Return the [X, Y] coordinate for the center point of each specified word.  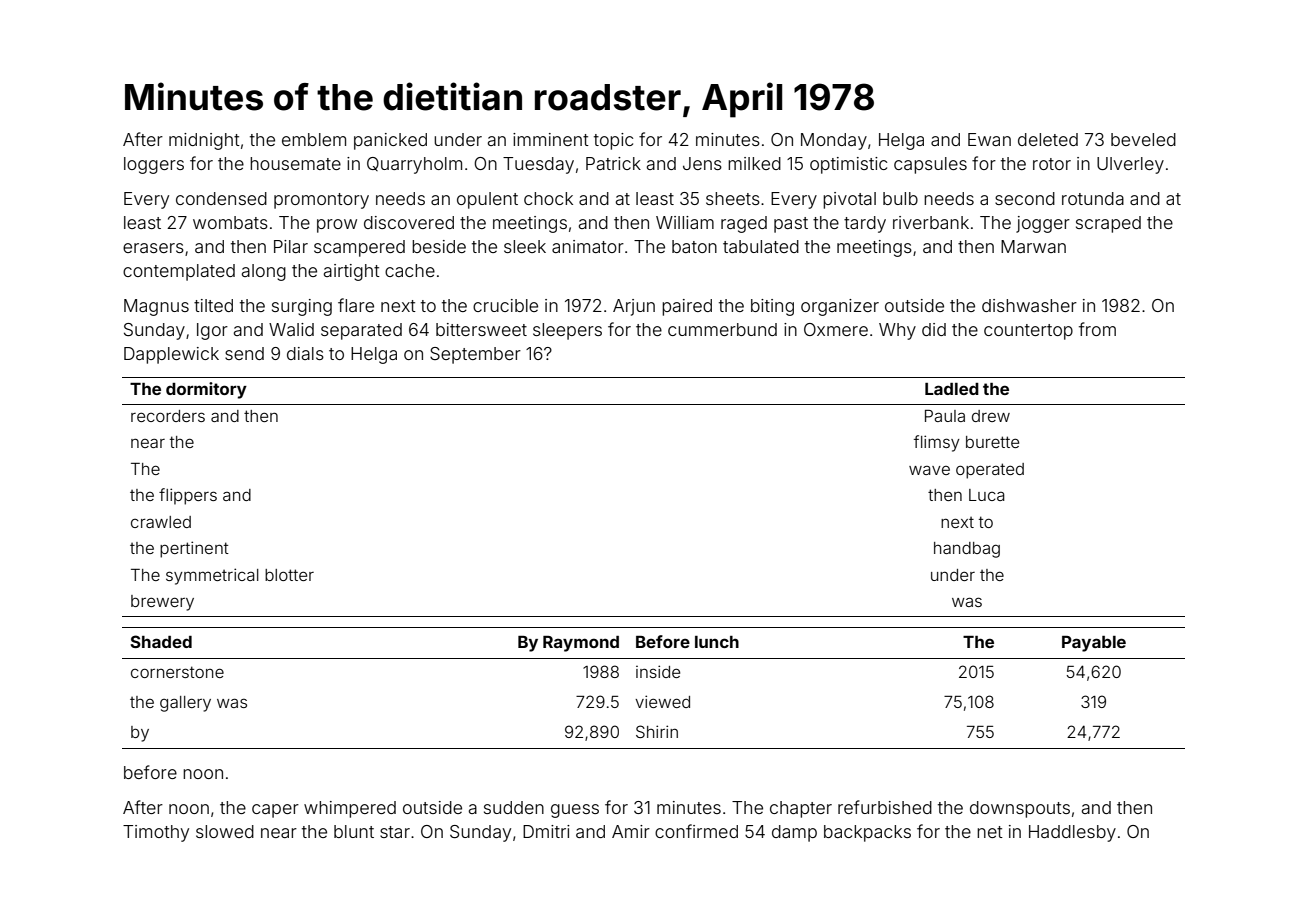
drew [991, 416]
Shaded [161, 641]
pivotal [849, 200]
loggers [154, 165]
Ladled [952, 389]
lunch [717, 642]
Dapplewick [171, 355]
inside [658, 671]
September [475, 355]
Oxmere [836, 329]
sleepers [567, 331]
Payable [1094, 644]
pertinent [194, 549]
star [395, 832]
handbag [967, 550]
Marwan [1033, 246]
